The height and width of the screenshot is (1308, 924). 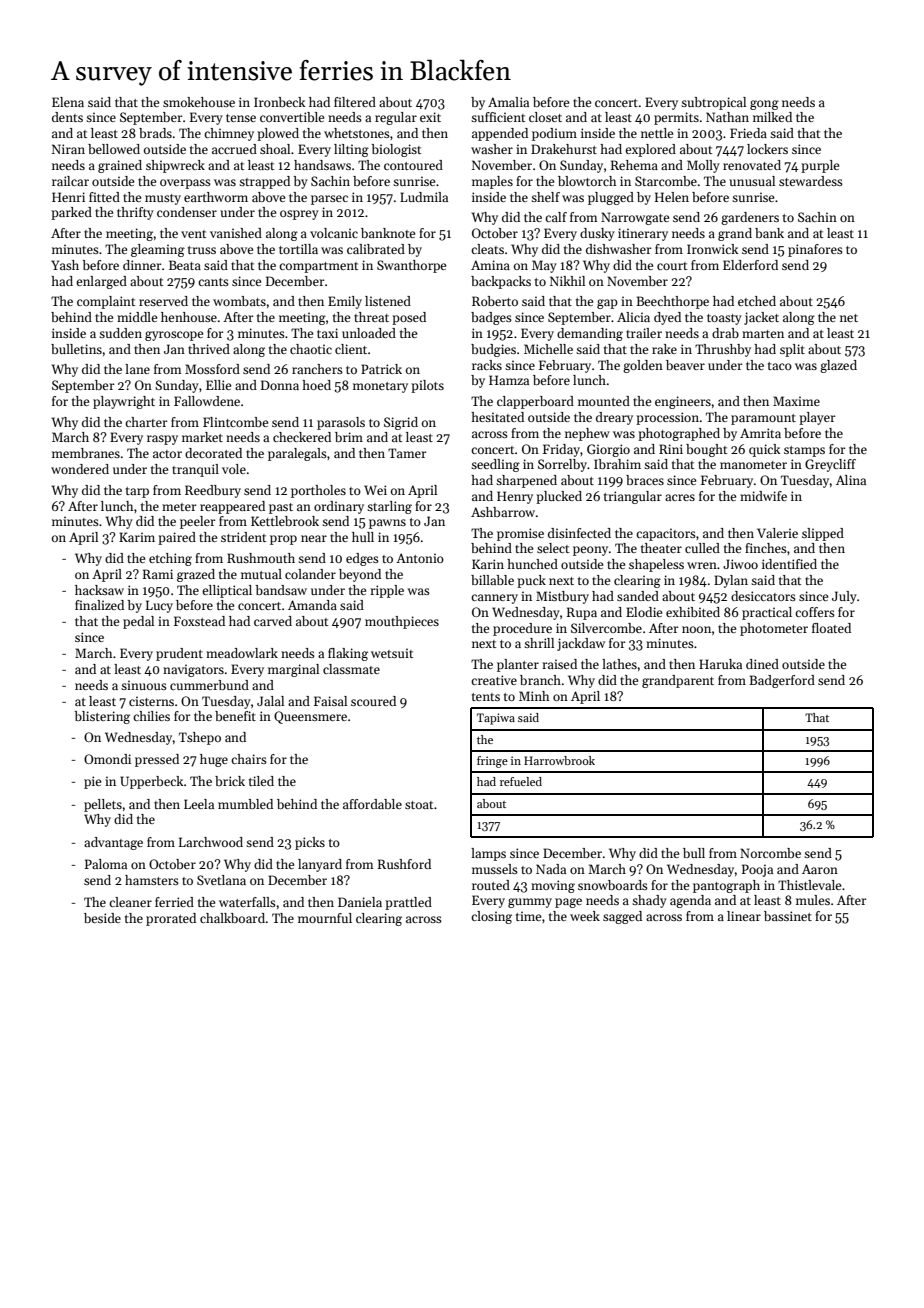 What do you see at coordinates (214, 760) in the screenshot?
I see `huge` at bounding box center [214, 760].
